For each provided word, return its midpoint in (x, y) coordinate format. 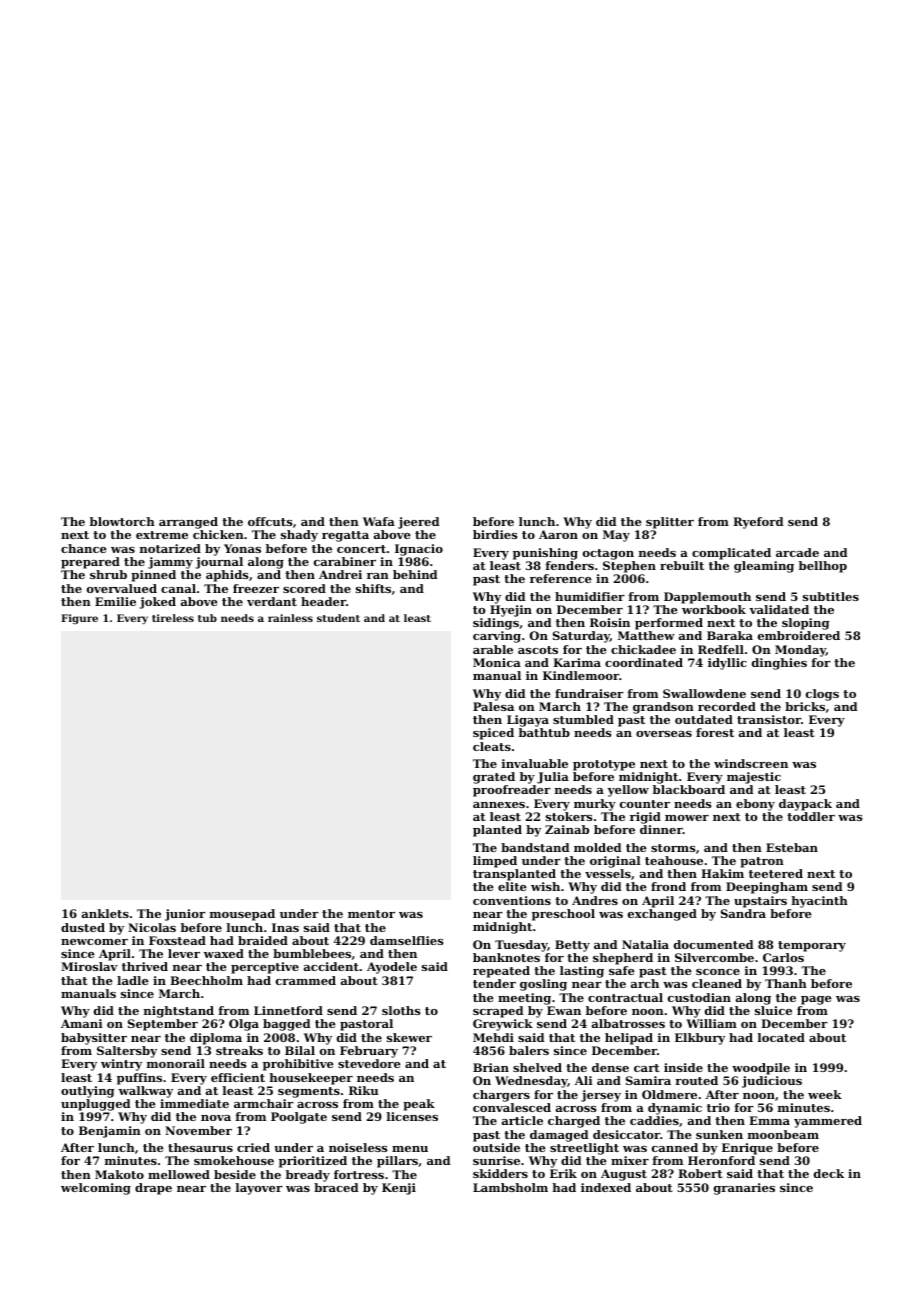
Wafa (379, 521)
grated (494, 778)
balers (529, 1050)
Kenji (399, 1189)
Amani (82, 1023)
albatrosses (628, 1023)
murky (595, 805)
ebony (755, 805)
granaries (744, 1189)
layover (259, 1189)
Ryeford (758, 523)
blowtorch (122, 521)
